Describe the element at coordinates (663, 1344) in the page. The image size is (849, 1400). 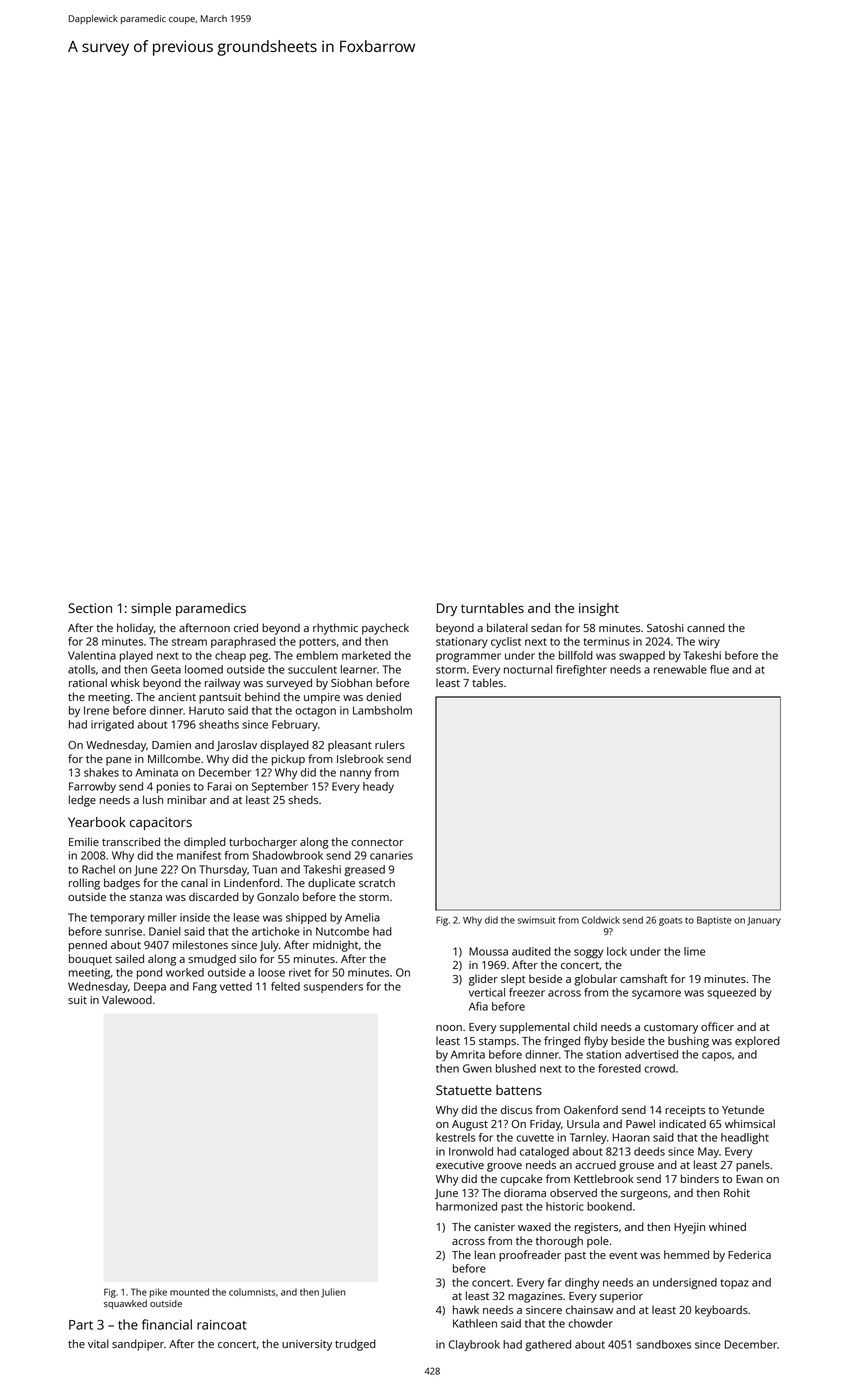
I see `sandboxes` at that location.
